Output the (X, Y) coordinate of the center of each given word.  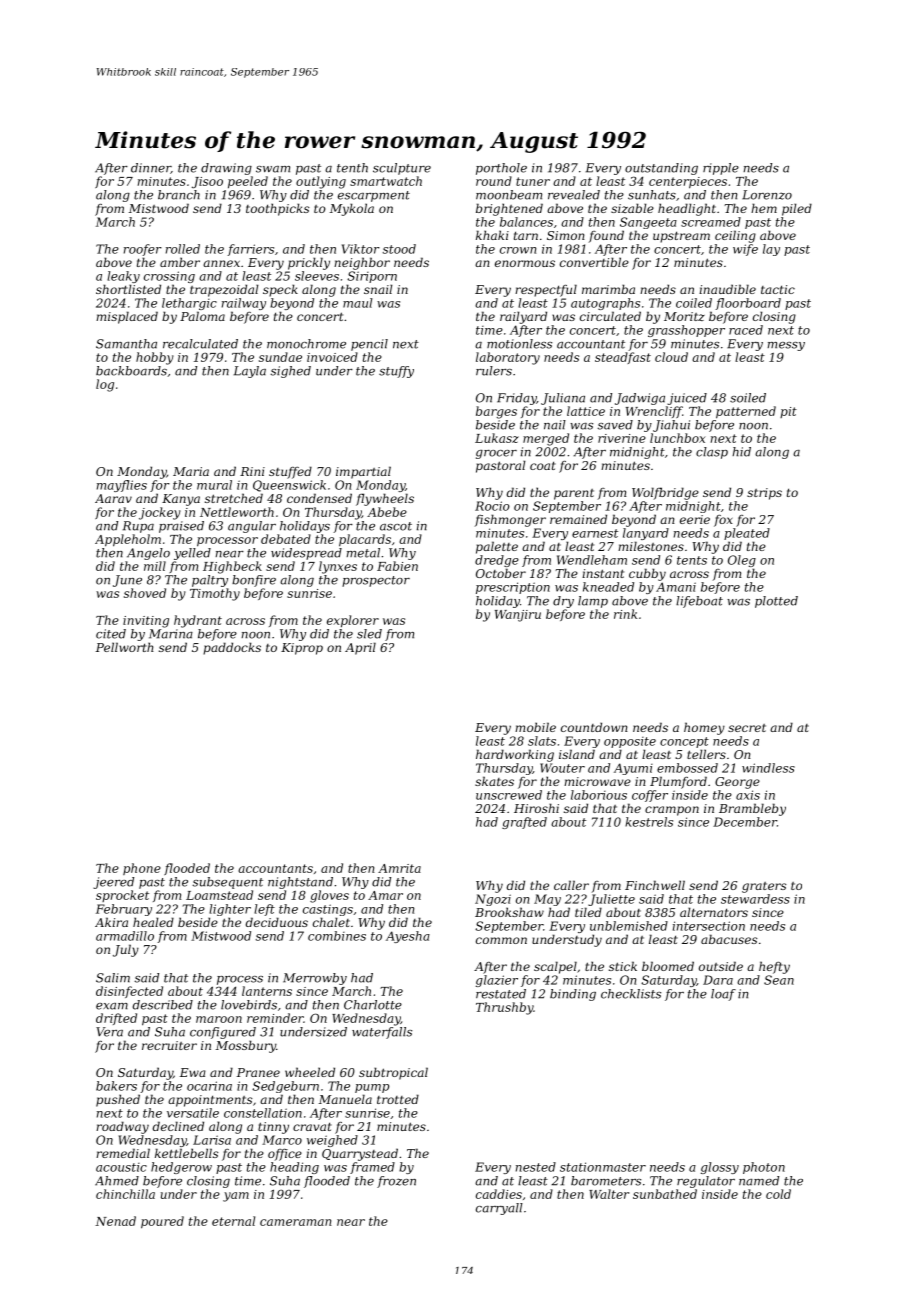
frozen (396, 1182)
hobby (155, 358)
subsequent (227, 883)
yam (236, 1197)
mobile (535, 727)
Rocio (492, 506)
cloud (671, 357)
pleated (747, 534)
